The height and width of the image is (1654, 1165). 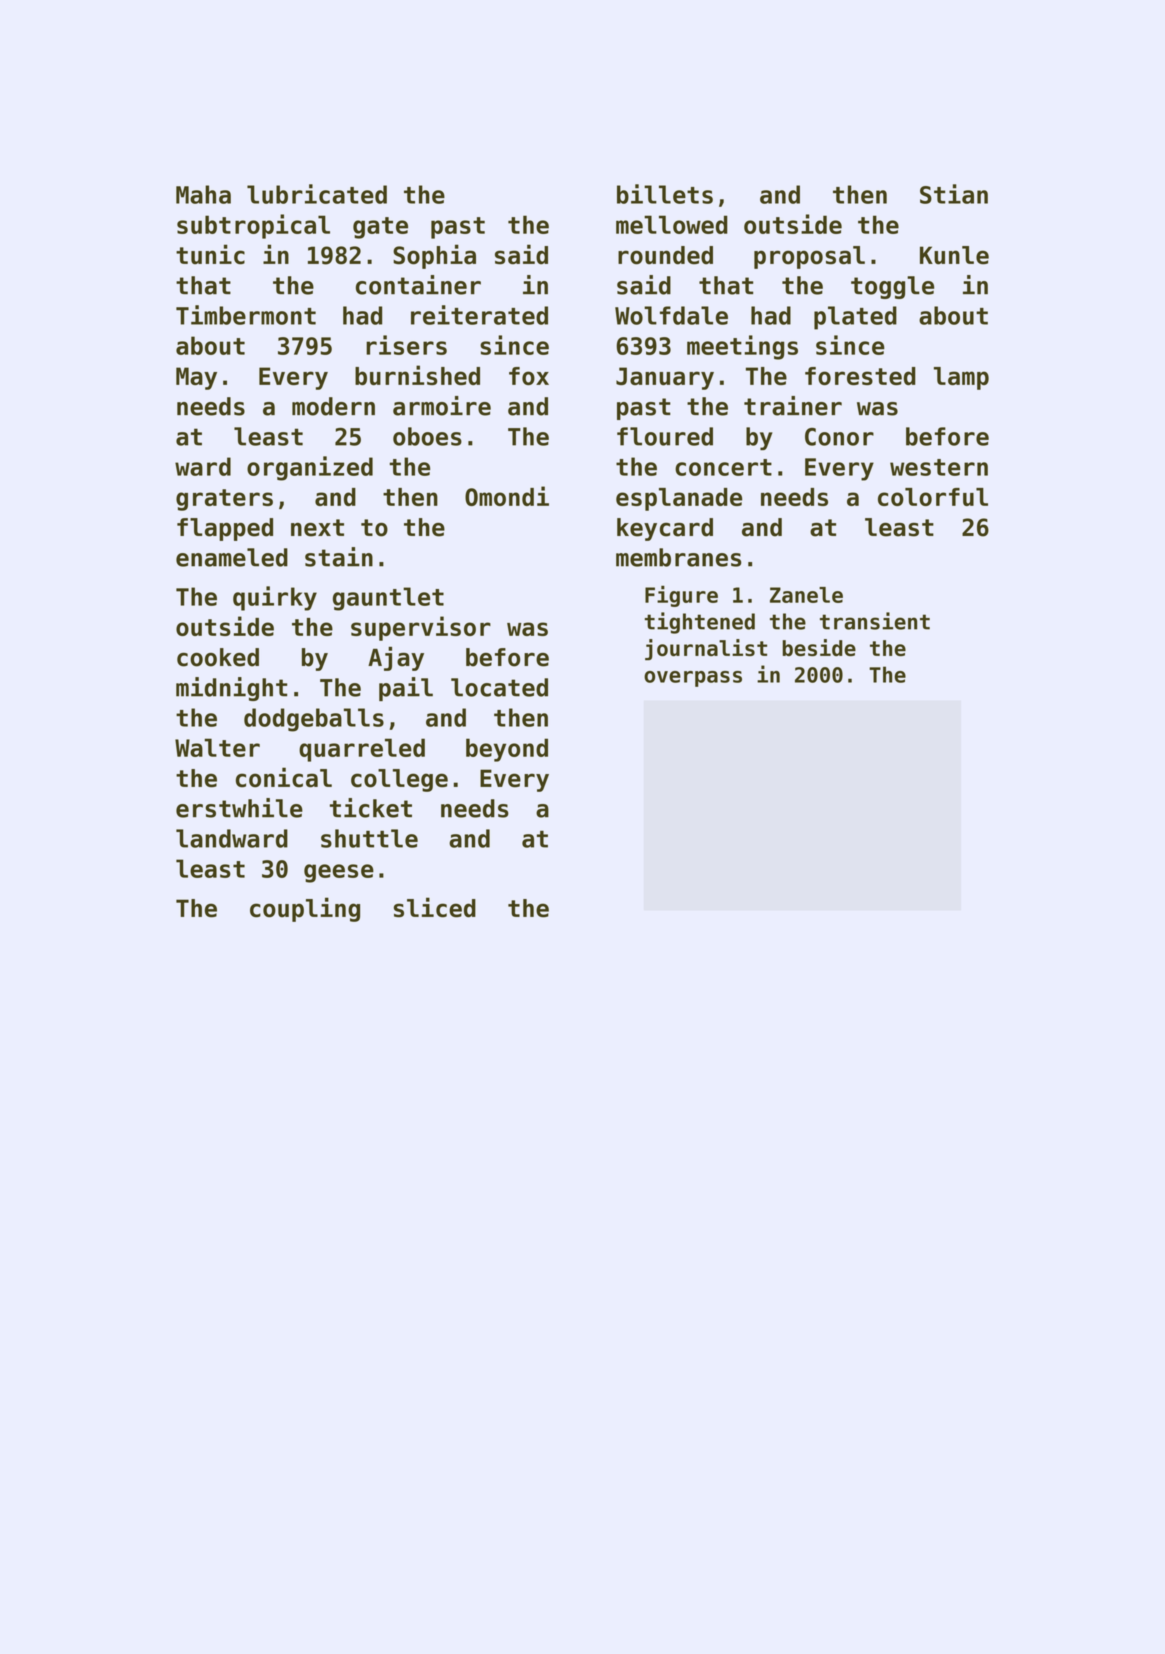 I want to click on located, so click(x=499, y=687).
